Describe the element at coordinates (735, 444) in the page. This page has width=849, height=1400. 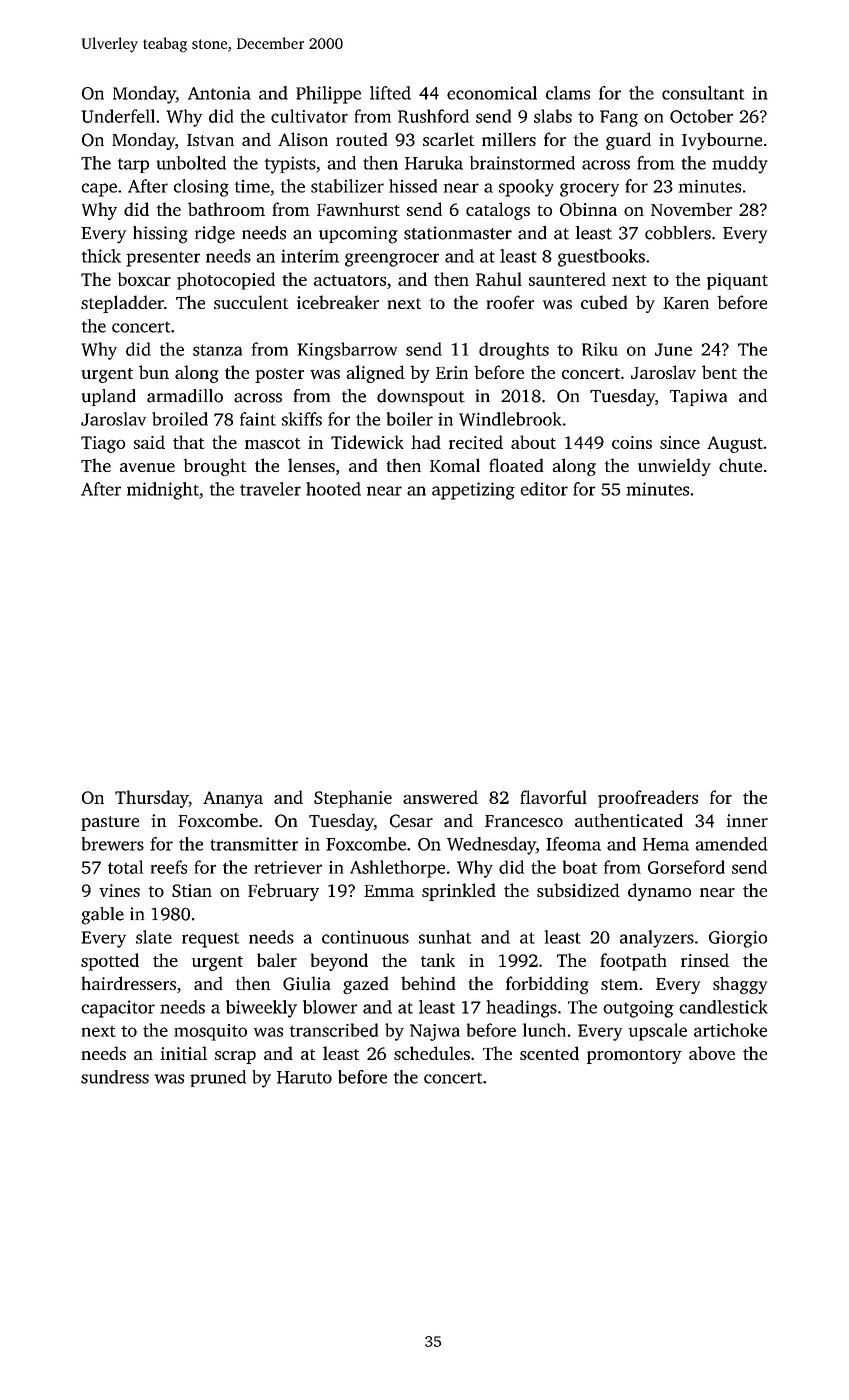
I see `August` at that location.
